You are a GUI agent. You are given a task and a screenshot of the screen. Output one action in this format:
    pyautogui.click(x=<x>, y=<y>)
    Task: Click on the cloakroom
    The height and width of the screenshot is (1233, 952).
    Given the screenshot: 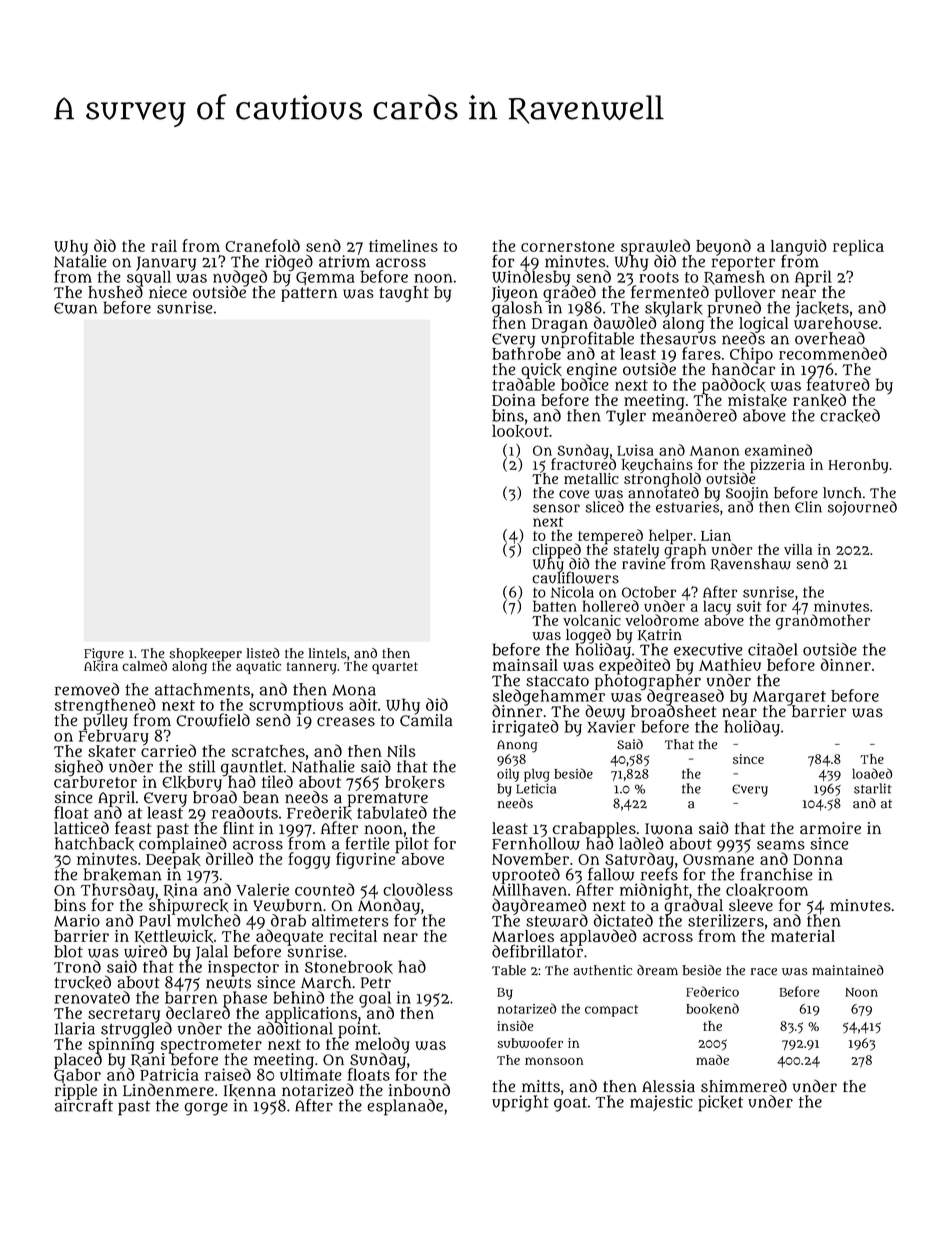 What is the action you would take?
    pyautogui.click(x=767, y=890)
